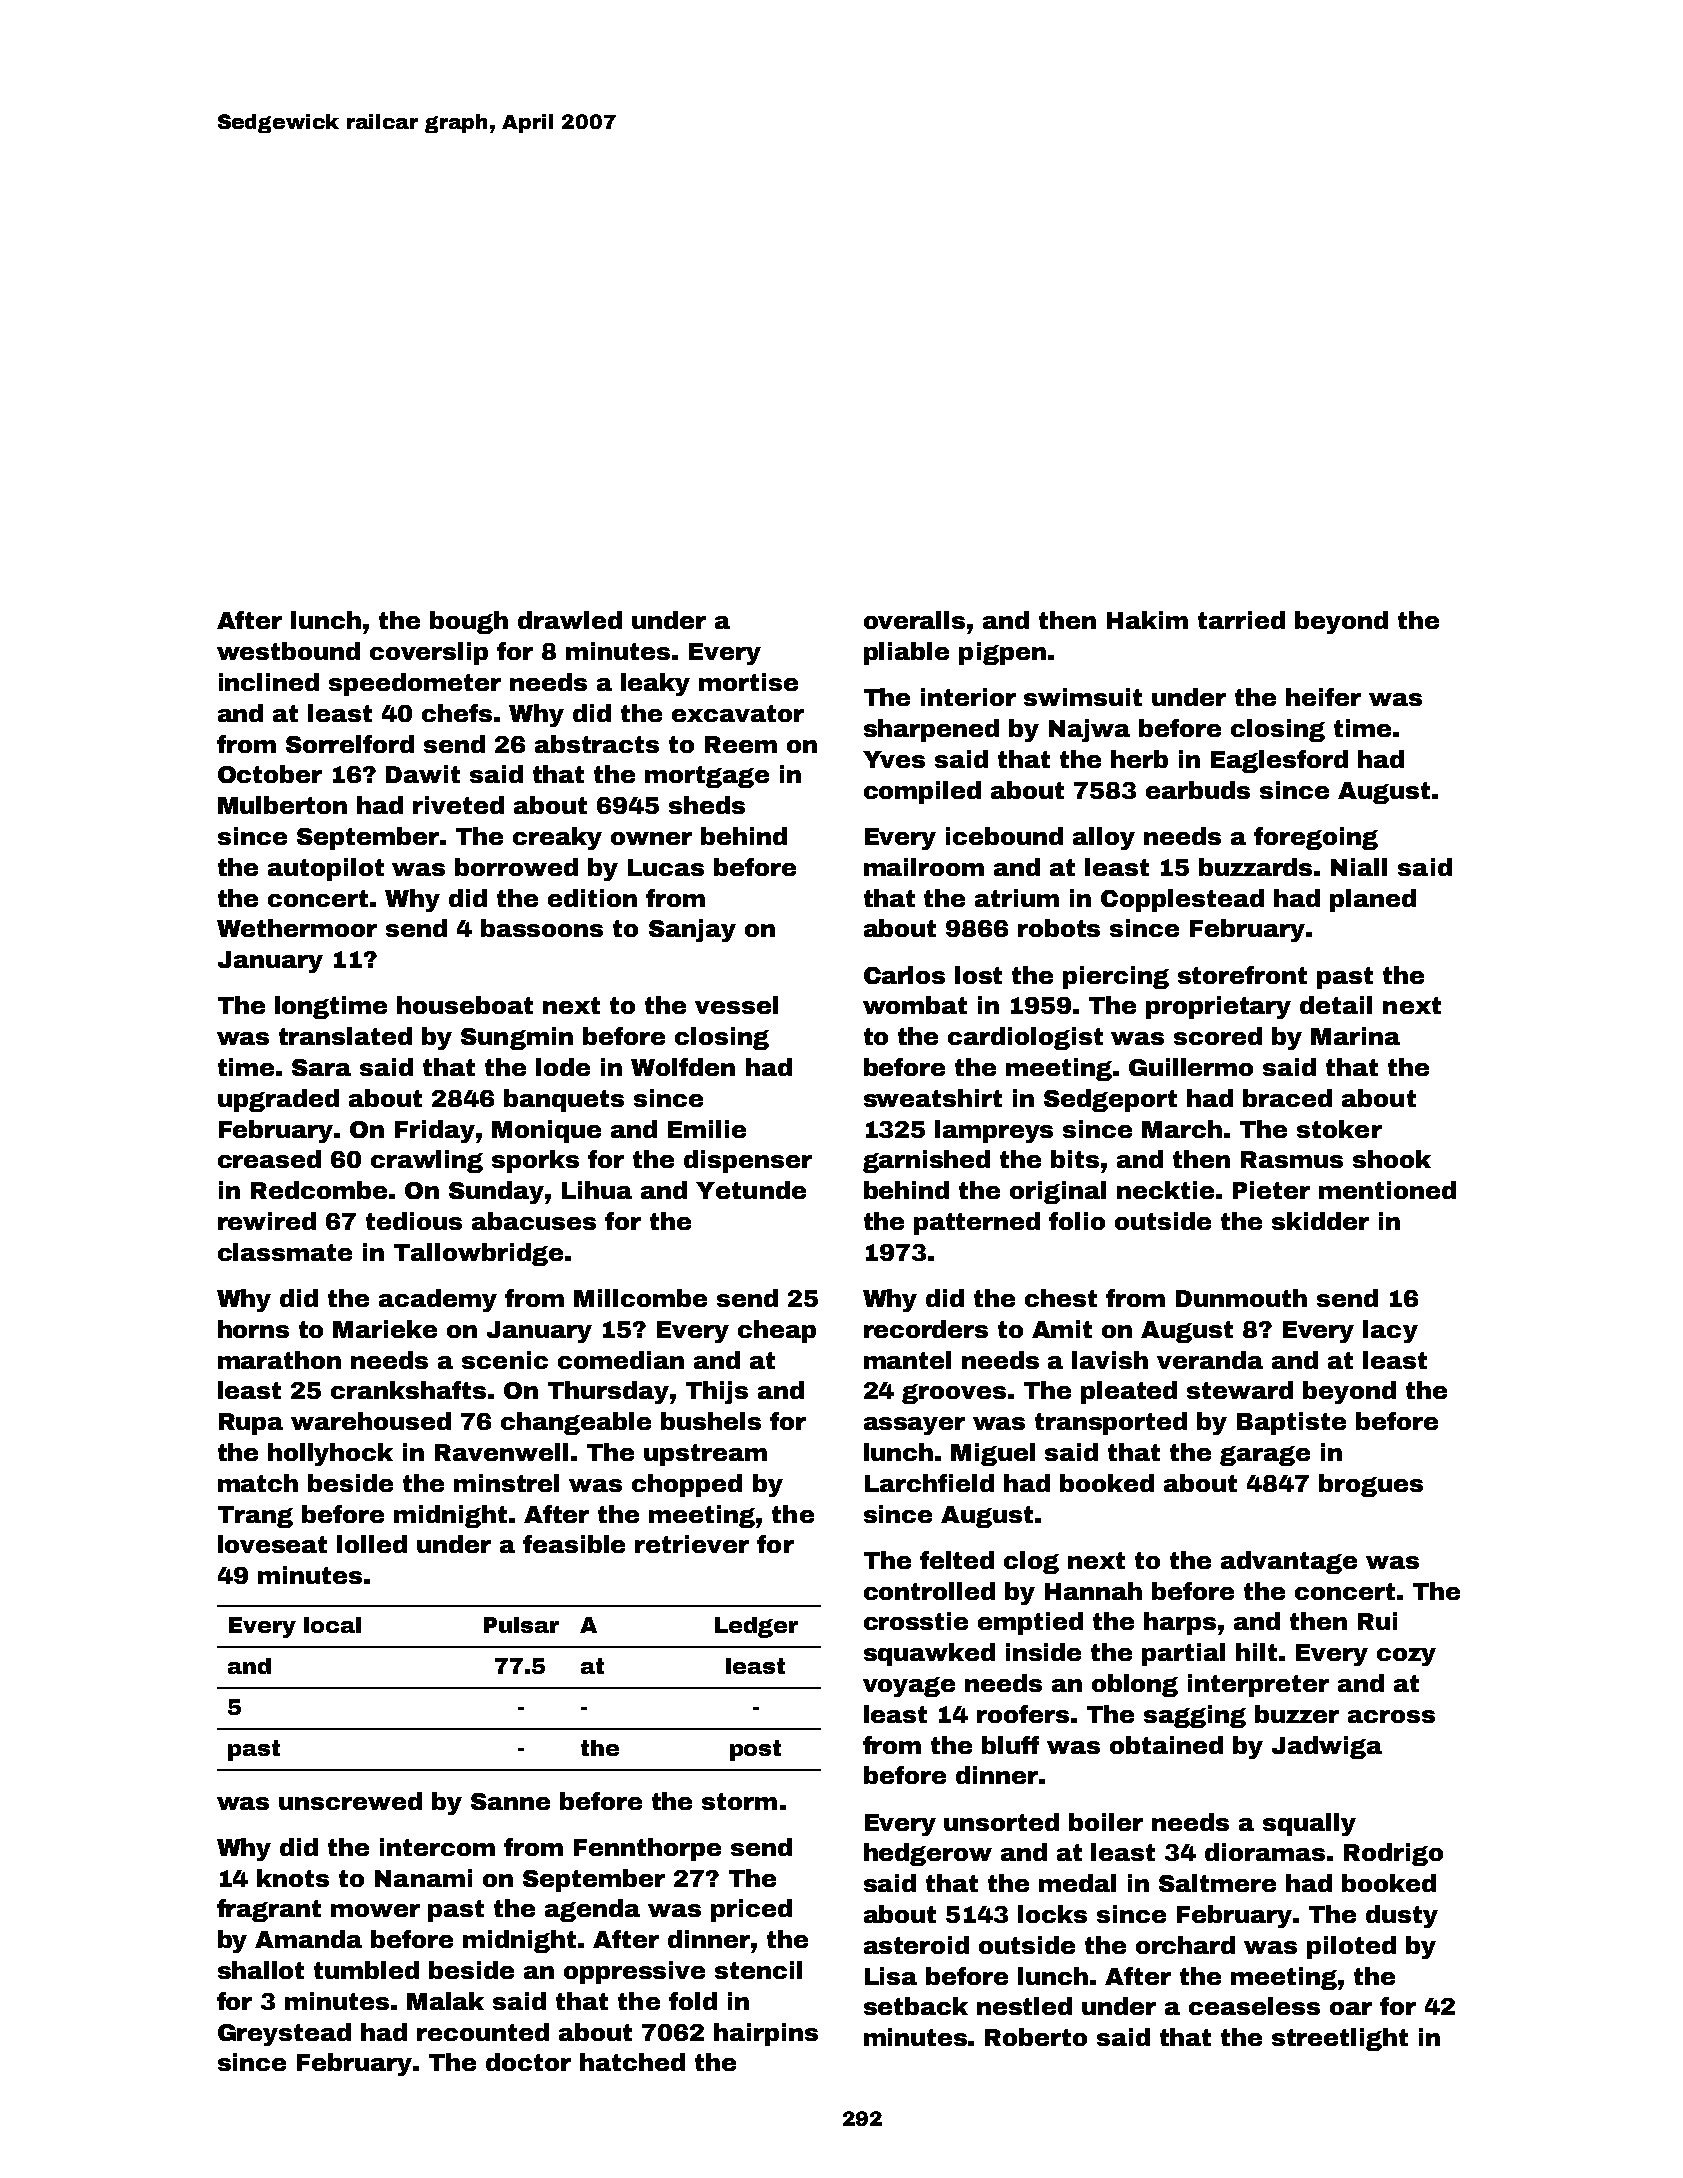 This document has width=1683, height=2178. What do you see at coordinates (707, 1129) in the document?
I see `Emilie` at bounding box center [707, 1129].
